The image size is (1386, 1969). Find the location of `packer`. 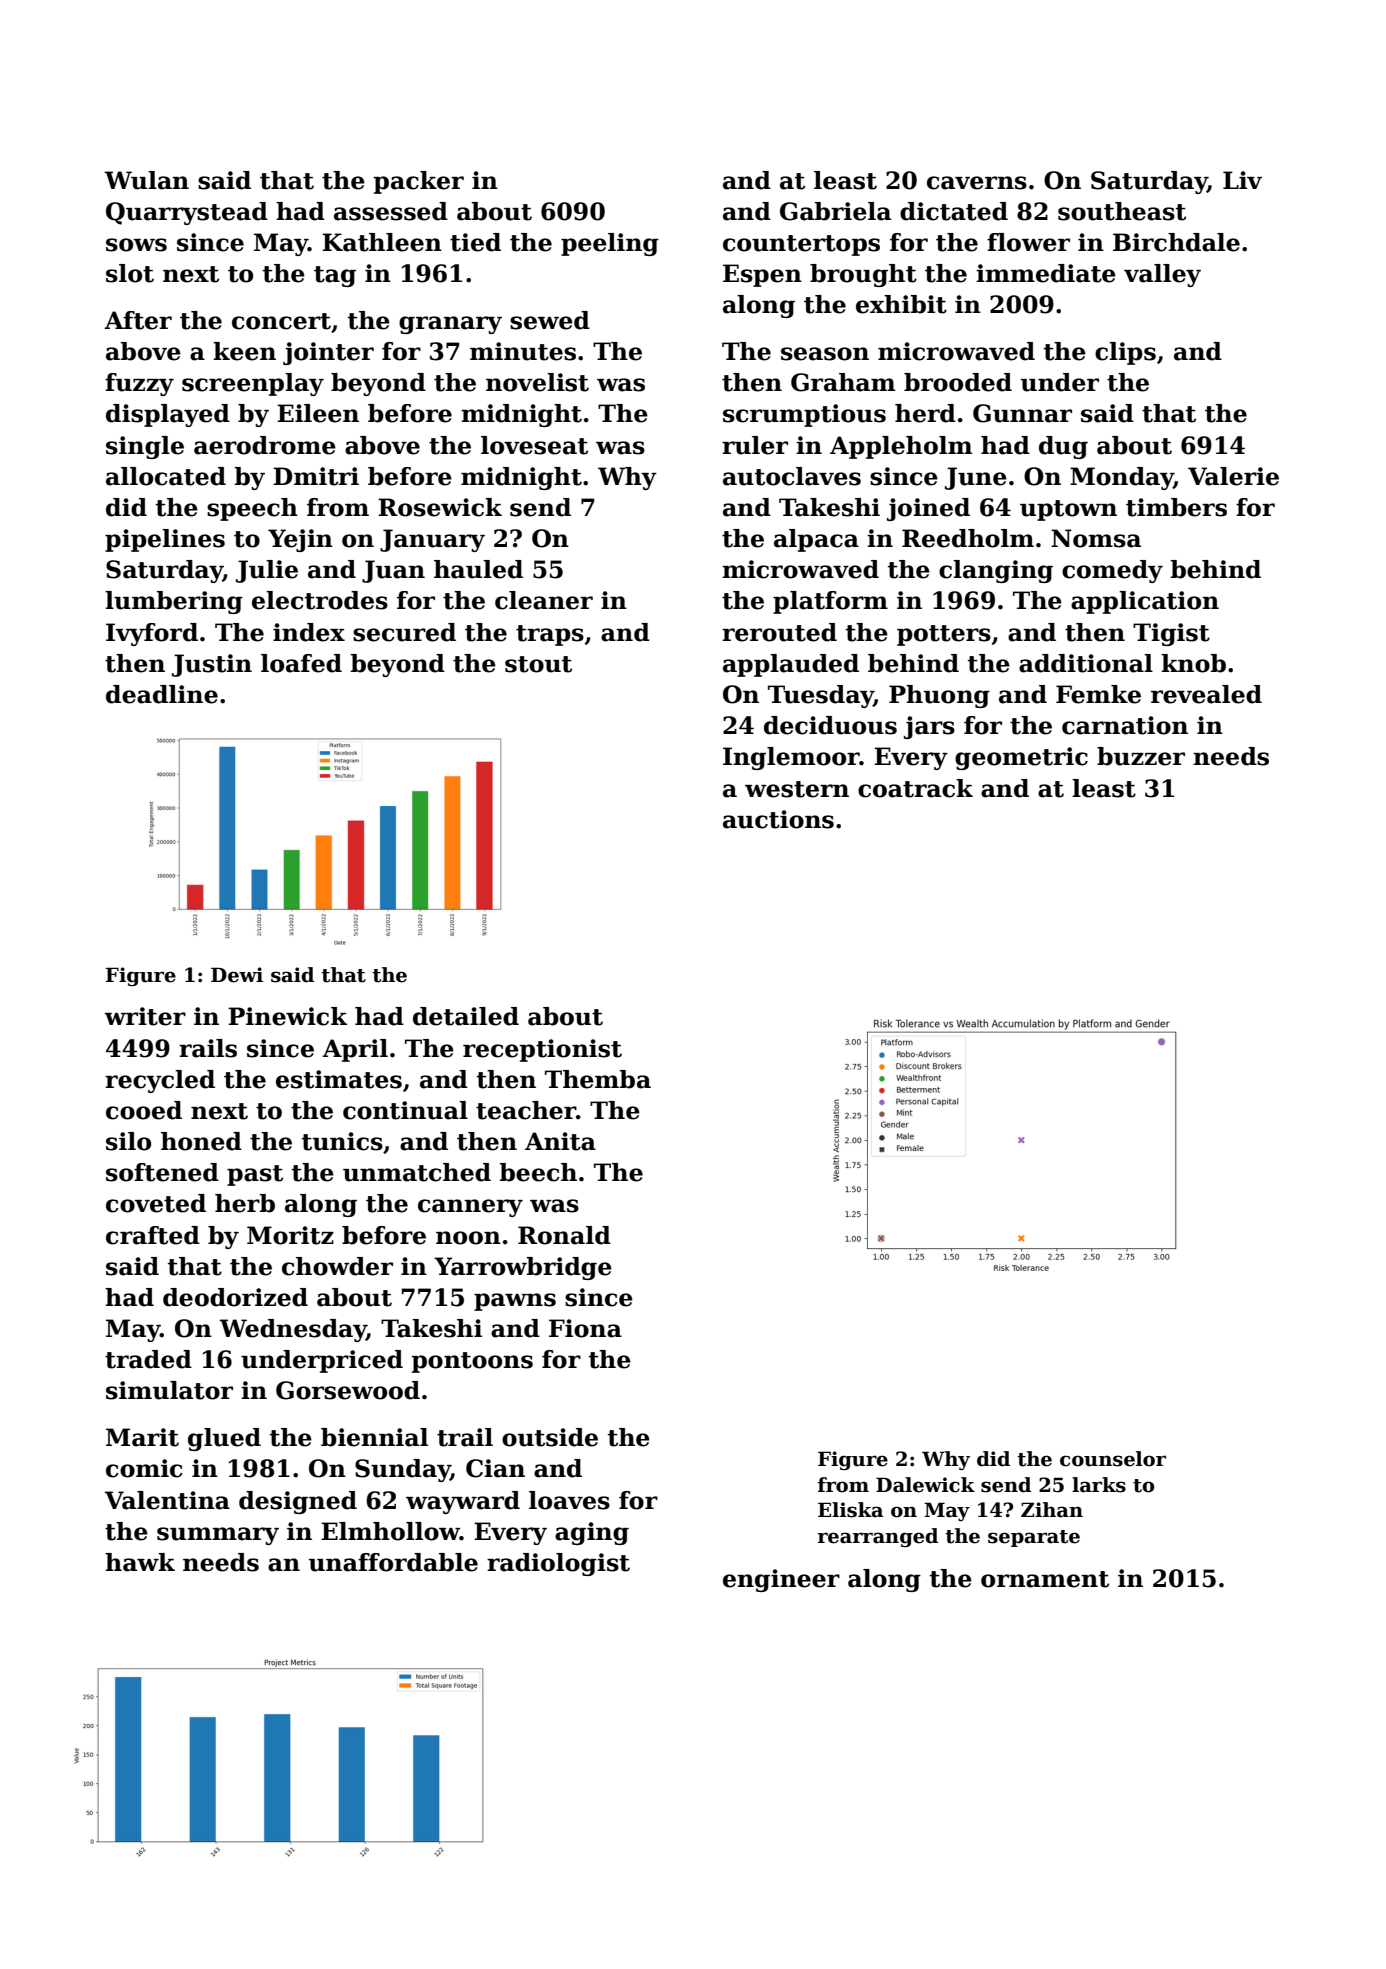

packer is located at coordinates (419, 182).
